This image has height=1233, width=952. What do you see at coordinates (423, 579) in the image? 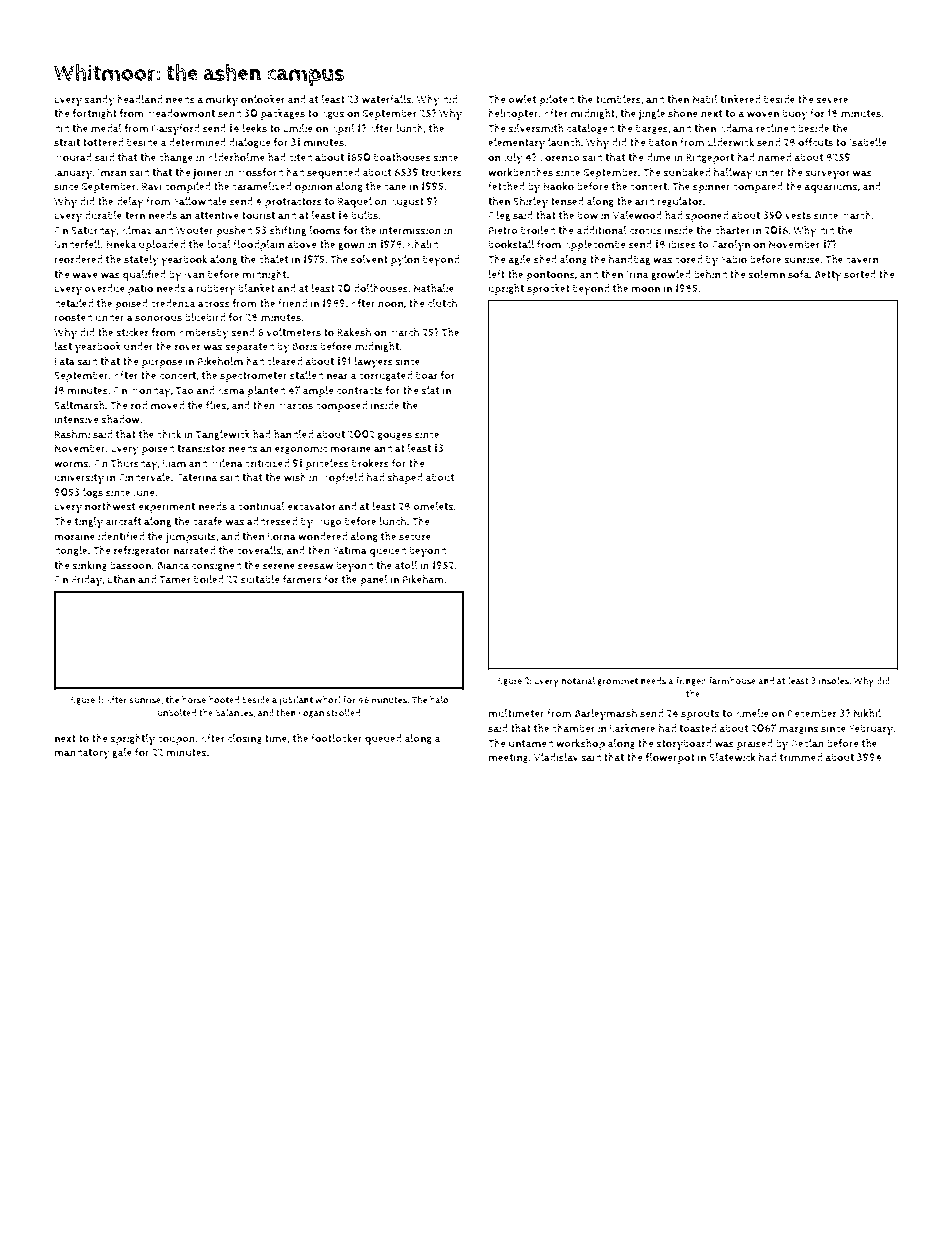
I see `Pikeham` at bounding box center [423, 579].
